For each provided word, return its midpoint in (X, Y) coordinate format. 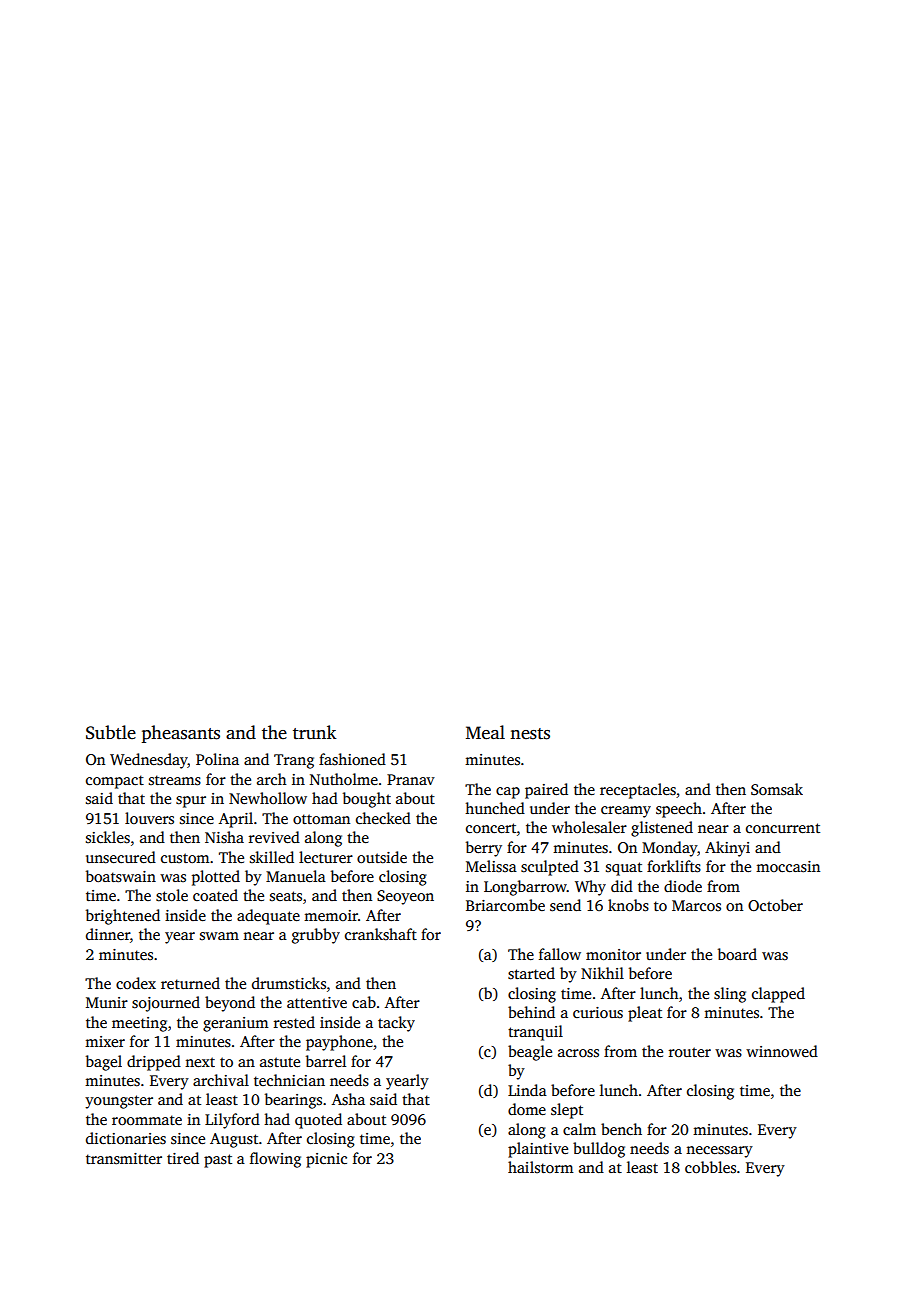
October (775, 905)
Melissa (491, 866)
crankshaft (381, 934)
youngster (119, 1102)
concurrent (783, 828)
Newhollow (268, 798)
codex (136, 983)
